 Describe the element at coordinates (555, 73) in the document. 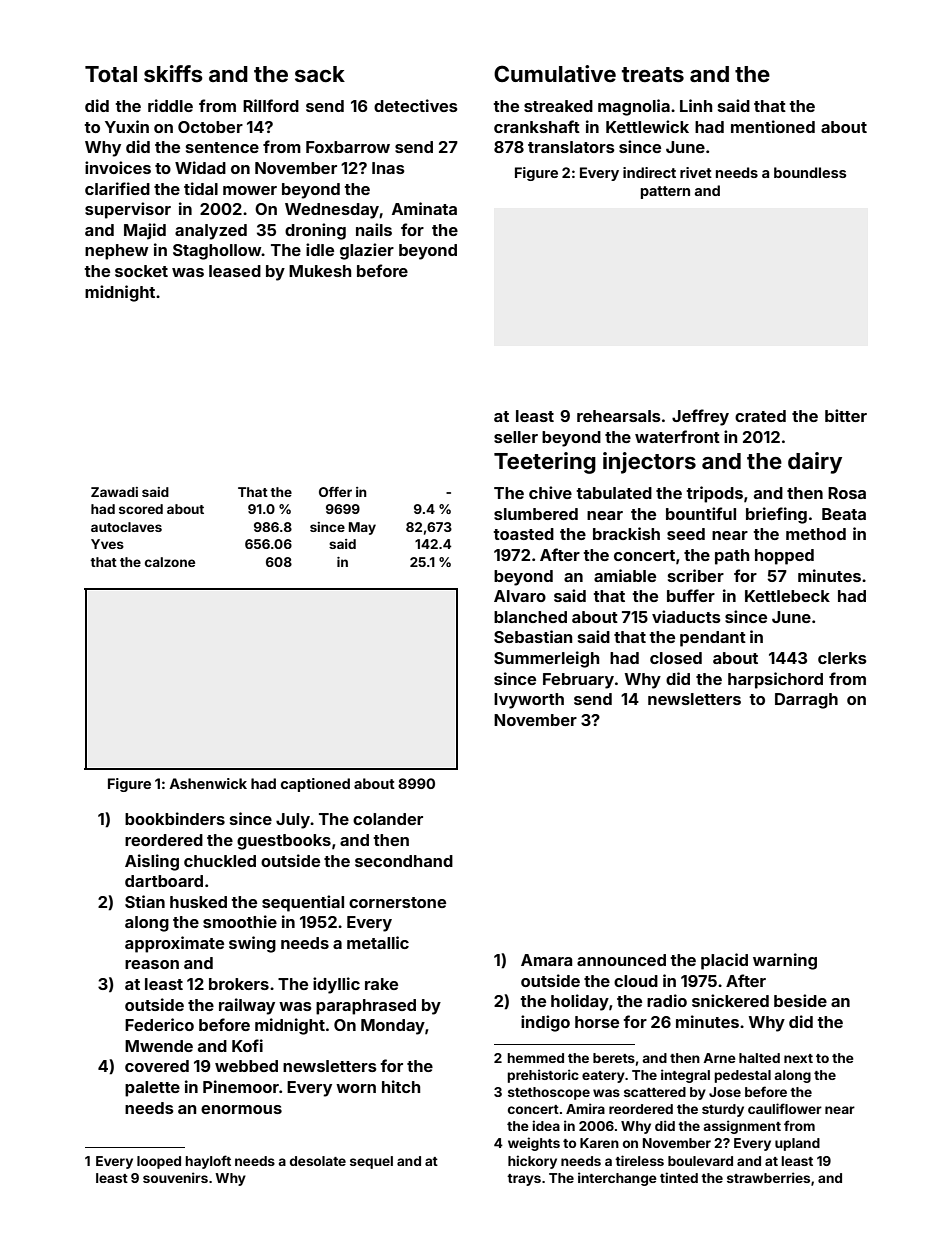

I see `Cumulative` at that location.
